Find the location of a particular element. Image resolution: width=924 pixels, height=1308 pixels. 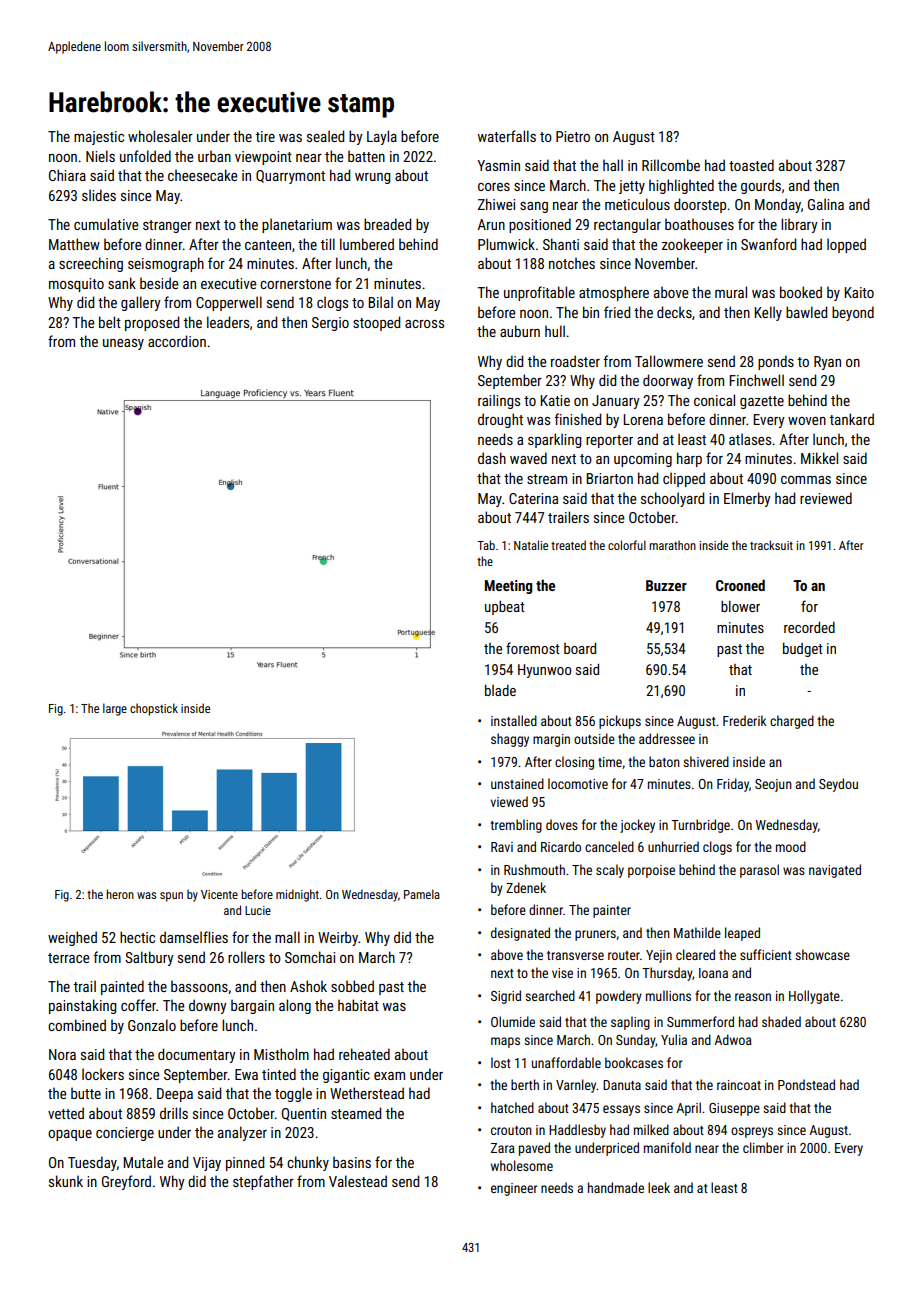

large is located at coordinates (115, 709).
